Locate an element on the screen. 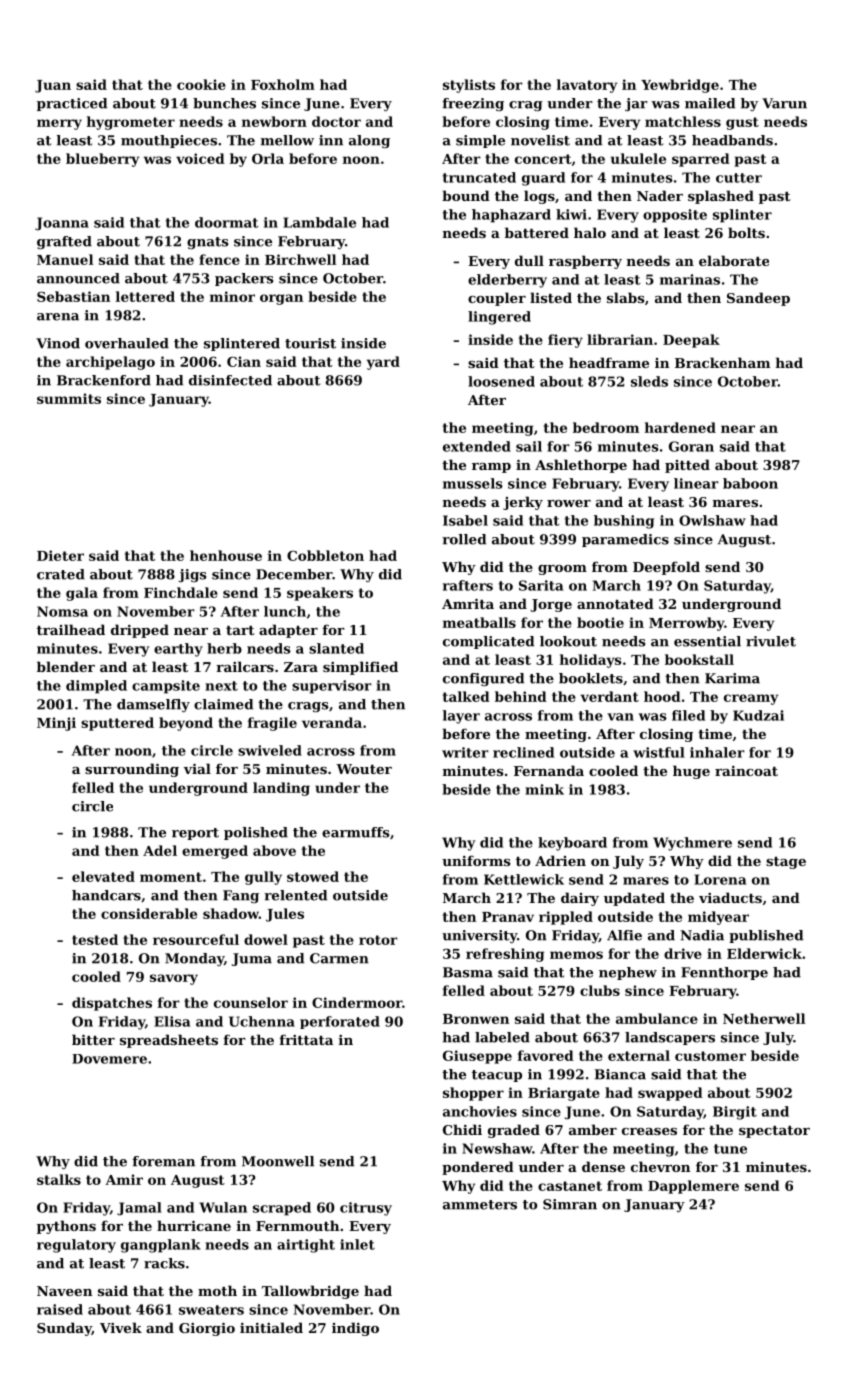 The image size is (849, 1400). hurricane is located at coordinates (194, 1225).
